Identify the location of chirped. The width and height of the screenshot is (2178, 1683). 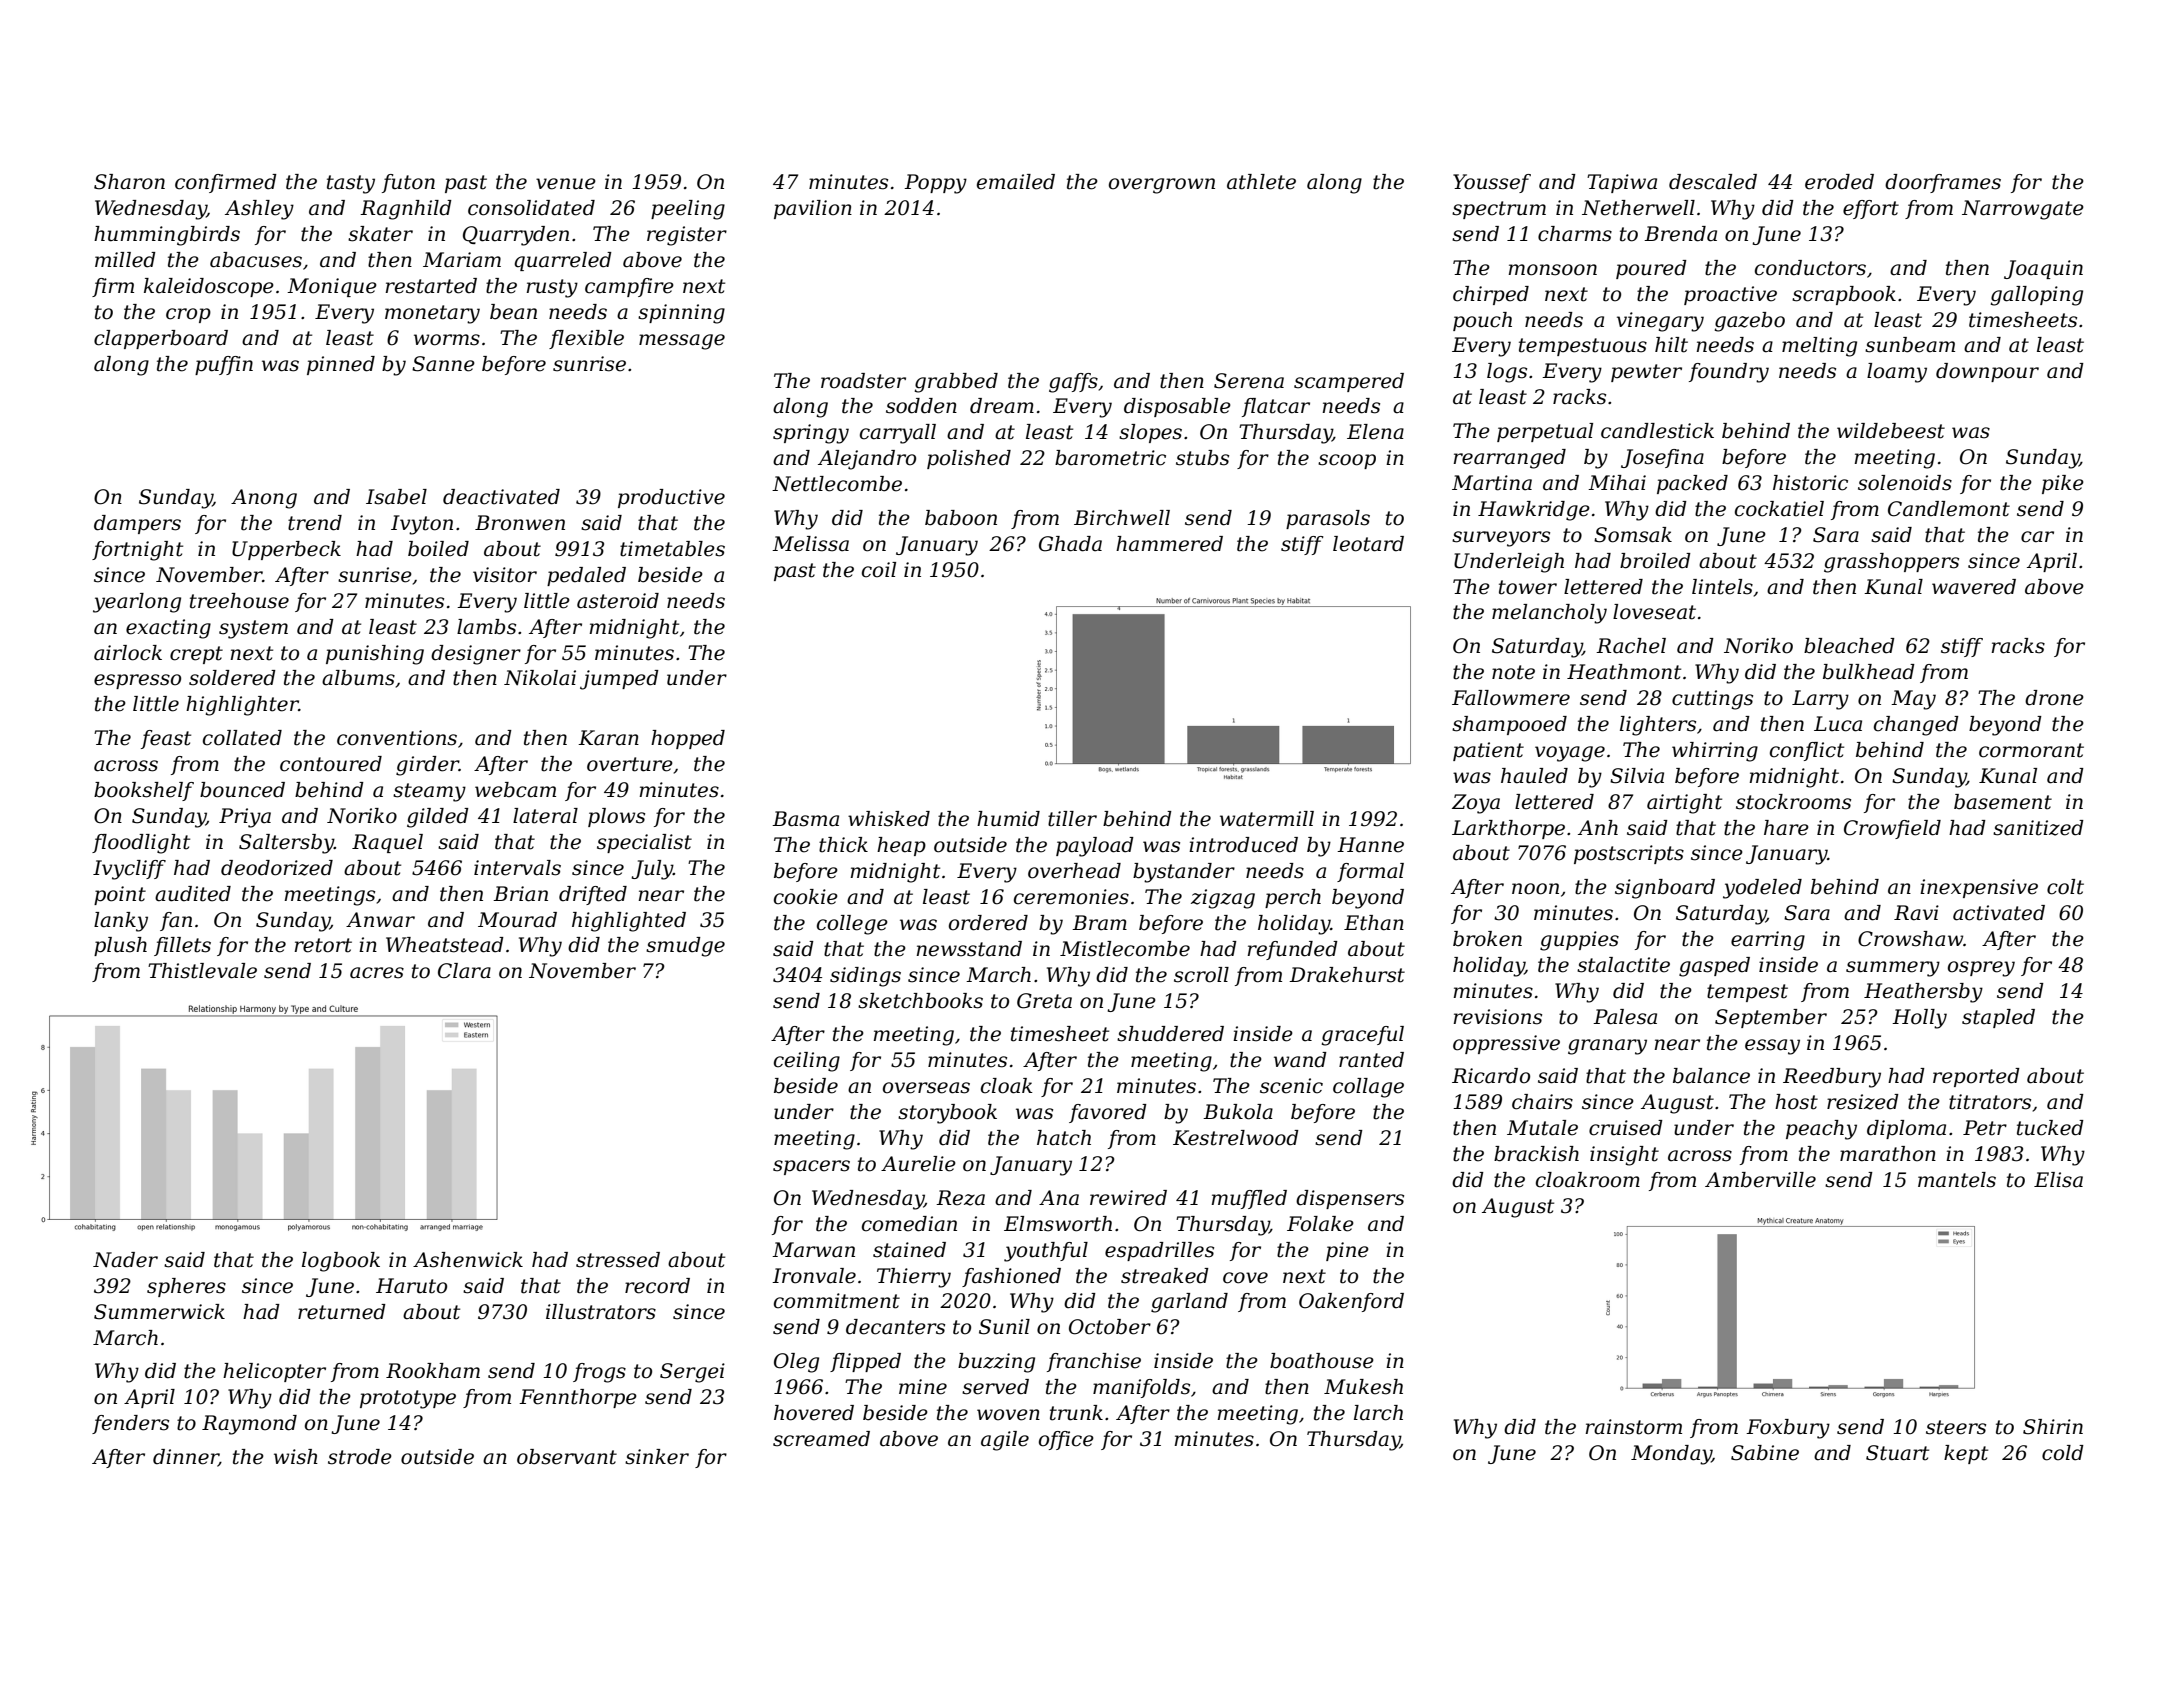
(1491, 295).
